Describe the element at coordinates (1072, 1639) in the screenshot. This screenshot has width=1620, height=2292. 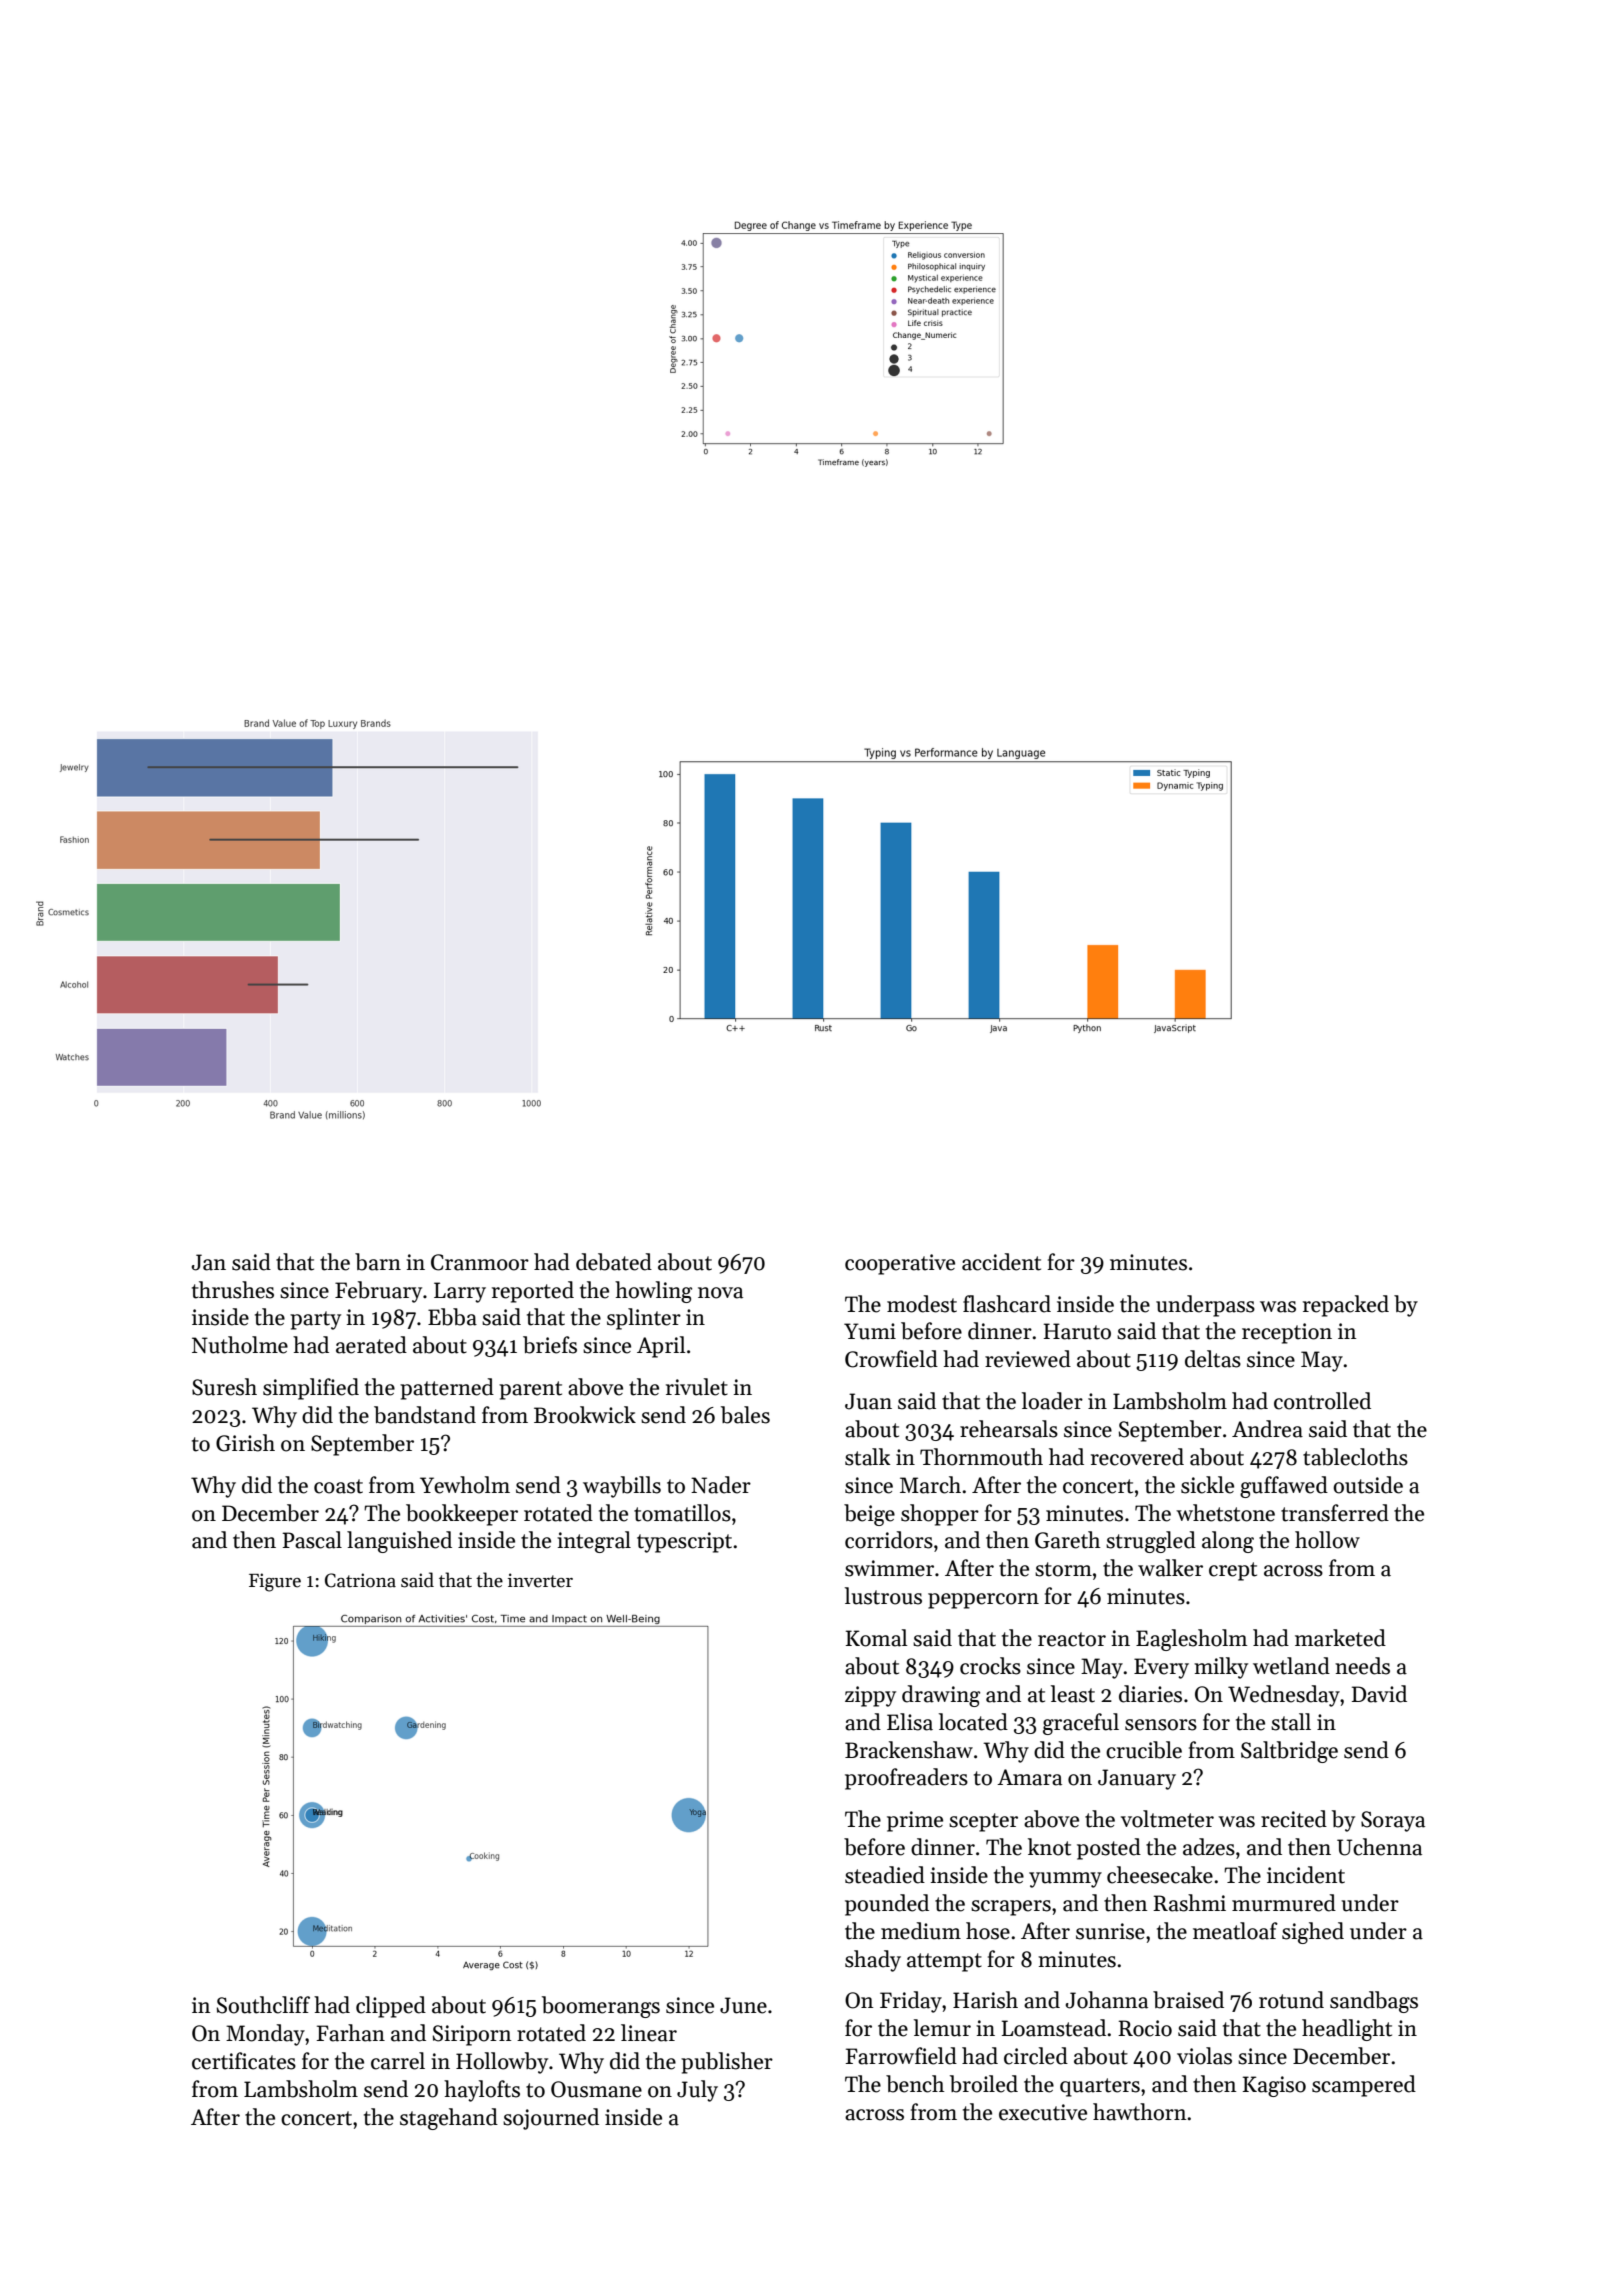
I see `reactor` at that location.
